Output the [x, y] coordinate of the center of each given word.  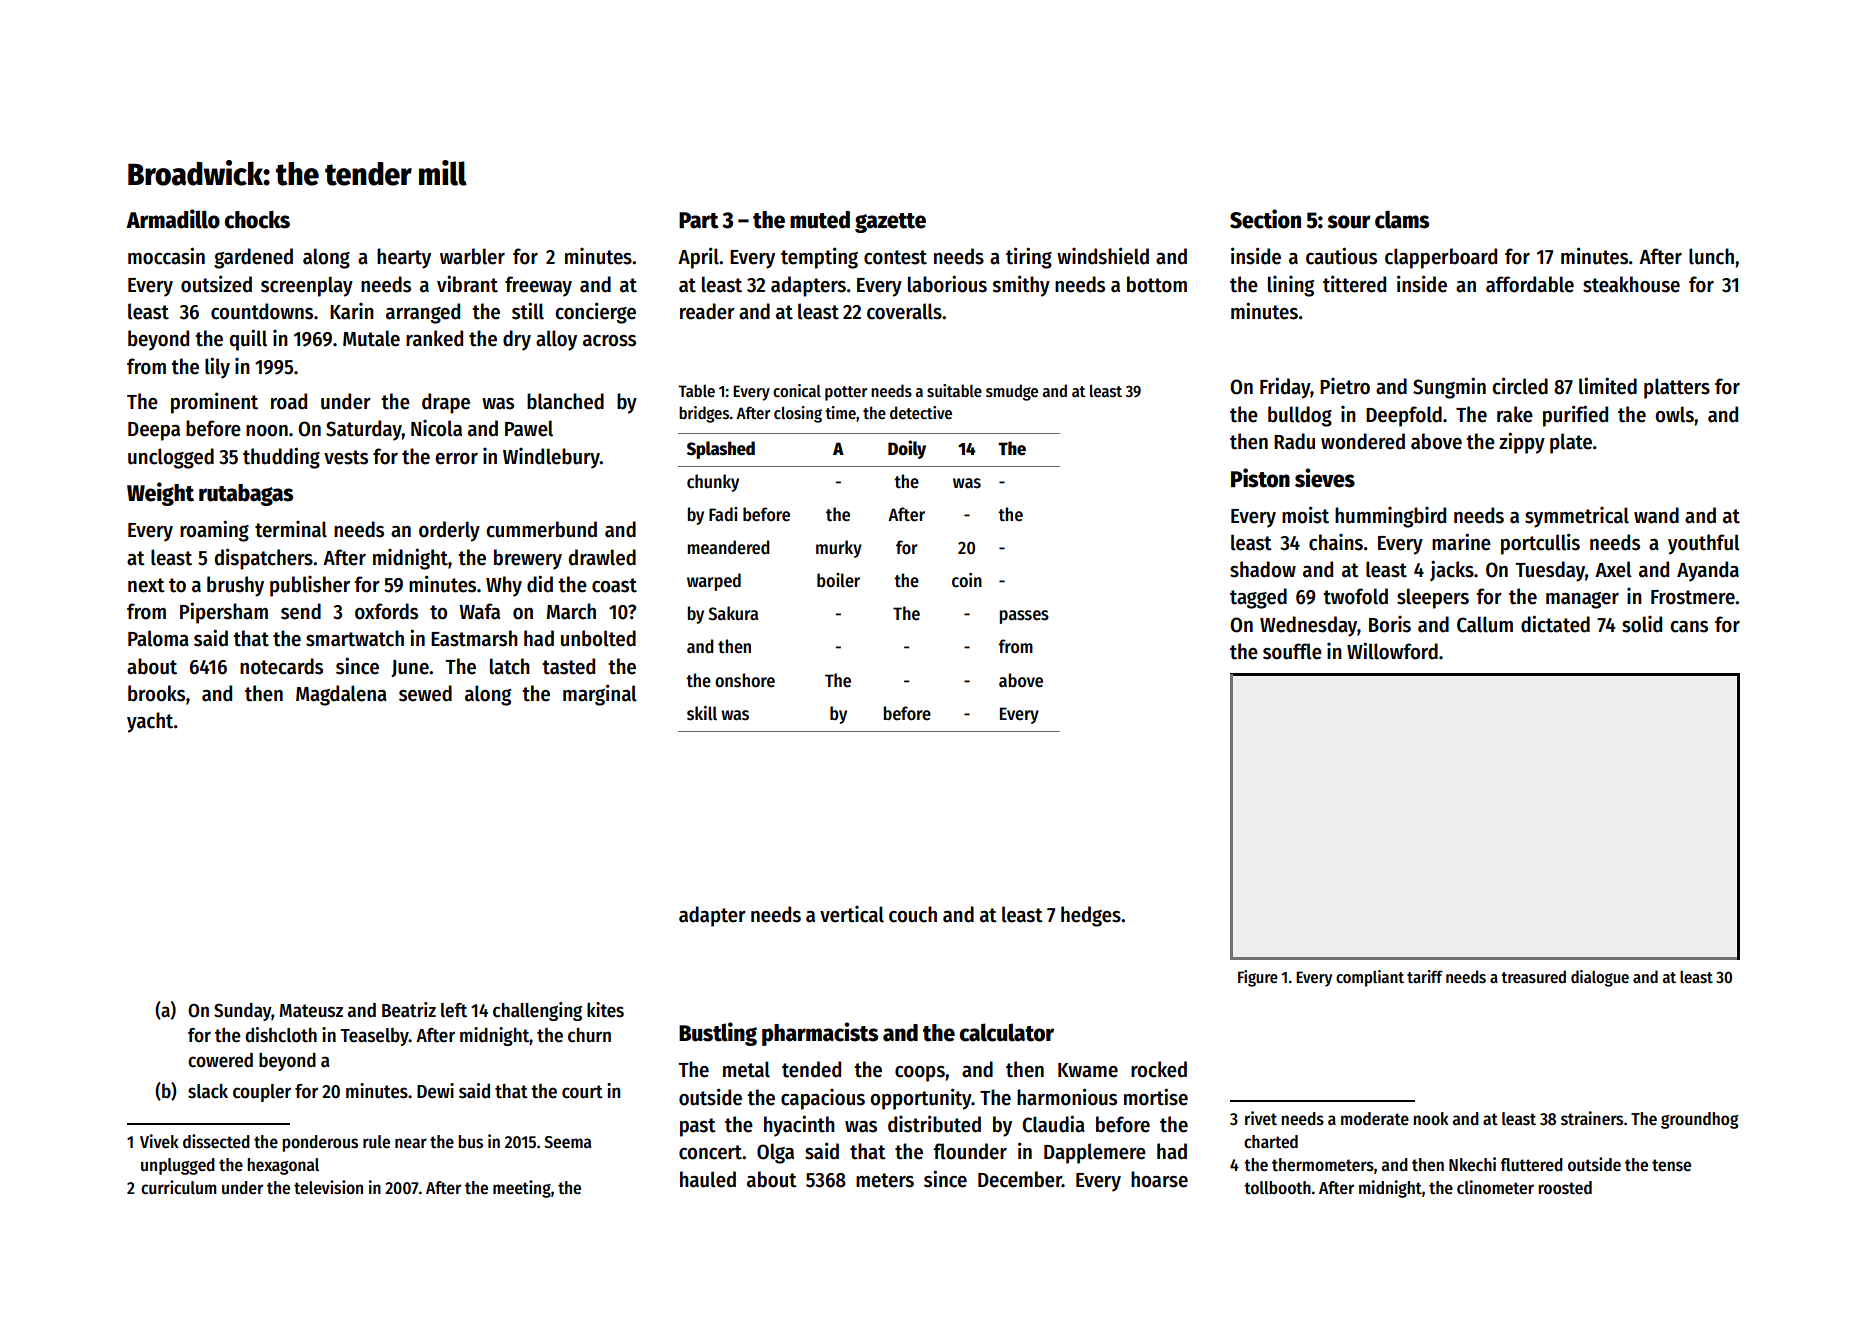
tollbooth [1277, 1188]
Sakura [733, 613]
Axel [1613, 569]
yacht [150, 722]
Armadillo [173, 219]
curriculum [178, 1187]
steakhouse [1631, 284]
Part [699, 220]
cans [1689, 627]
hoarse [1159, 1179]
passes [1024, 617]
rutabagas [246, 495]
